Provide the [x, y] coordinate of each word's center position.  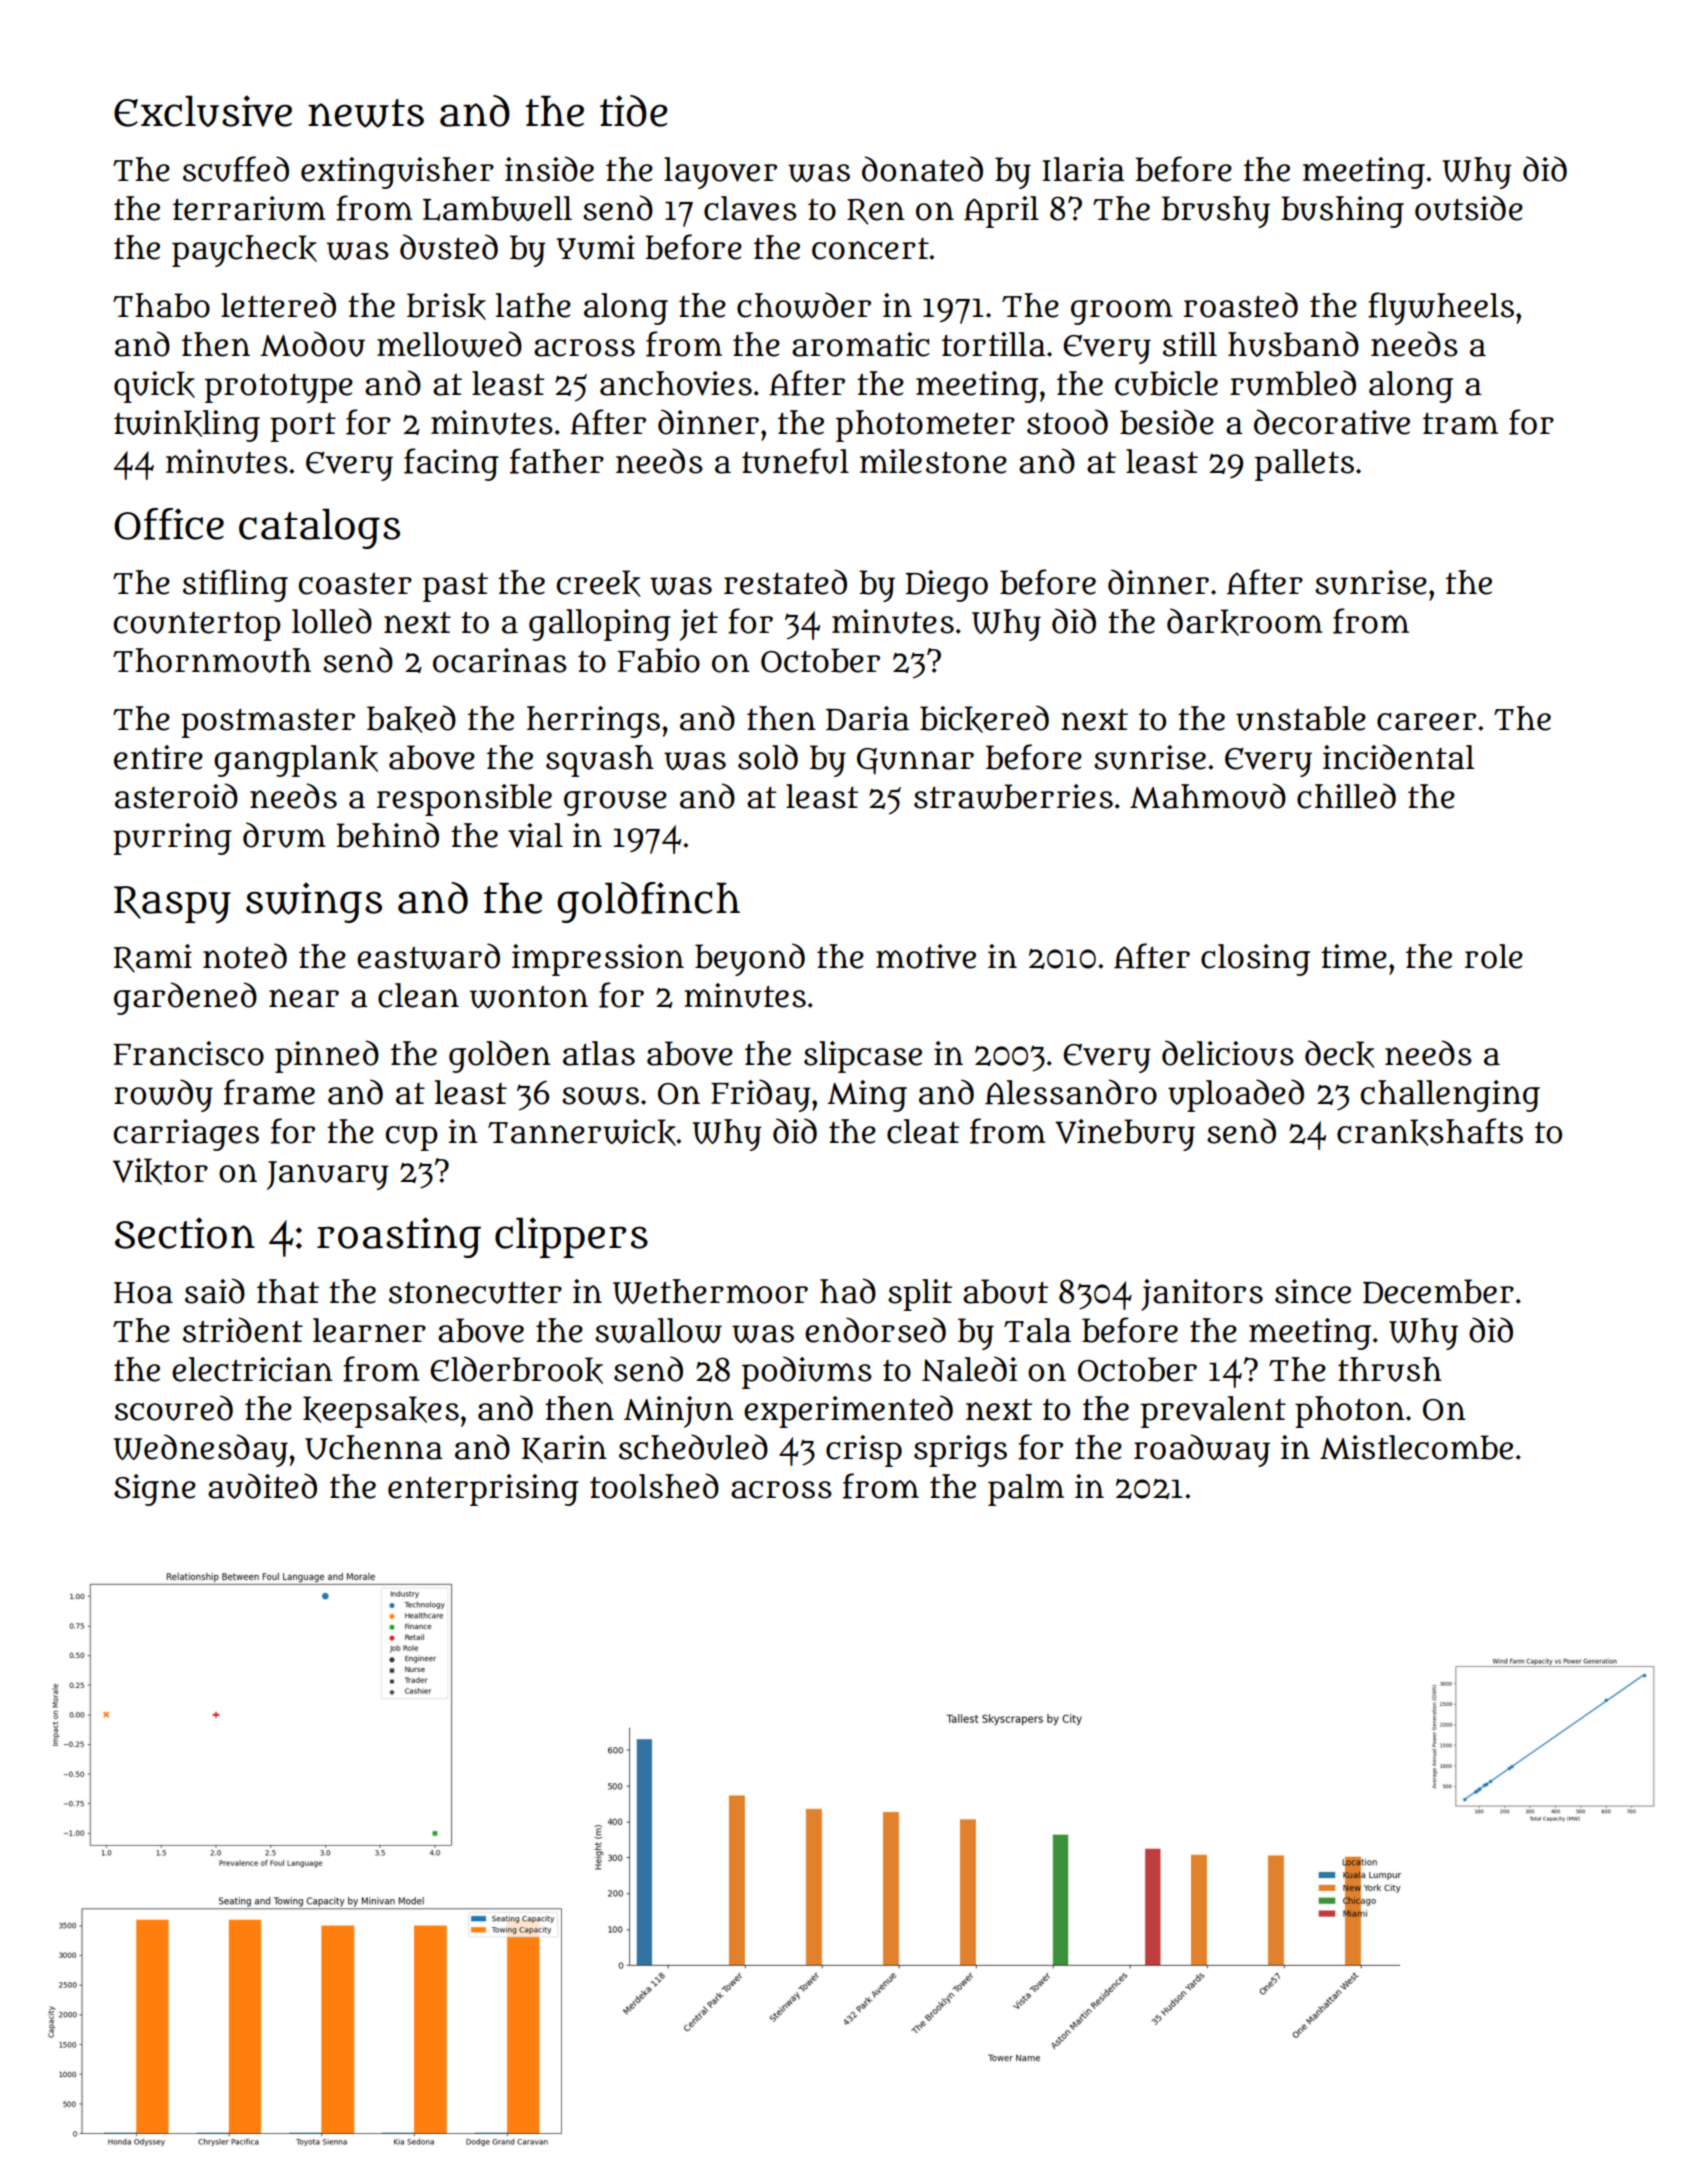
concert [870, 249]
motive [926, 956]
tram [1460, 424]
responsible [464, 800]
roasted [1241, 305]
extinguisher [397, 173]
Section [185, 1233]
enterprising [483, 1490]
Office [169, 524]
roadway [1202, 1450]
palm [1026, 1490]
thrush [1390, 1369]
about [1005, 1291]
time [1354, 956]
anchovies [676, 383]
